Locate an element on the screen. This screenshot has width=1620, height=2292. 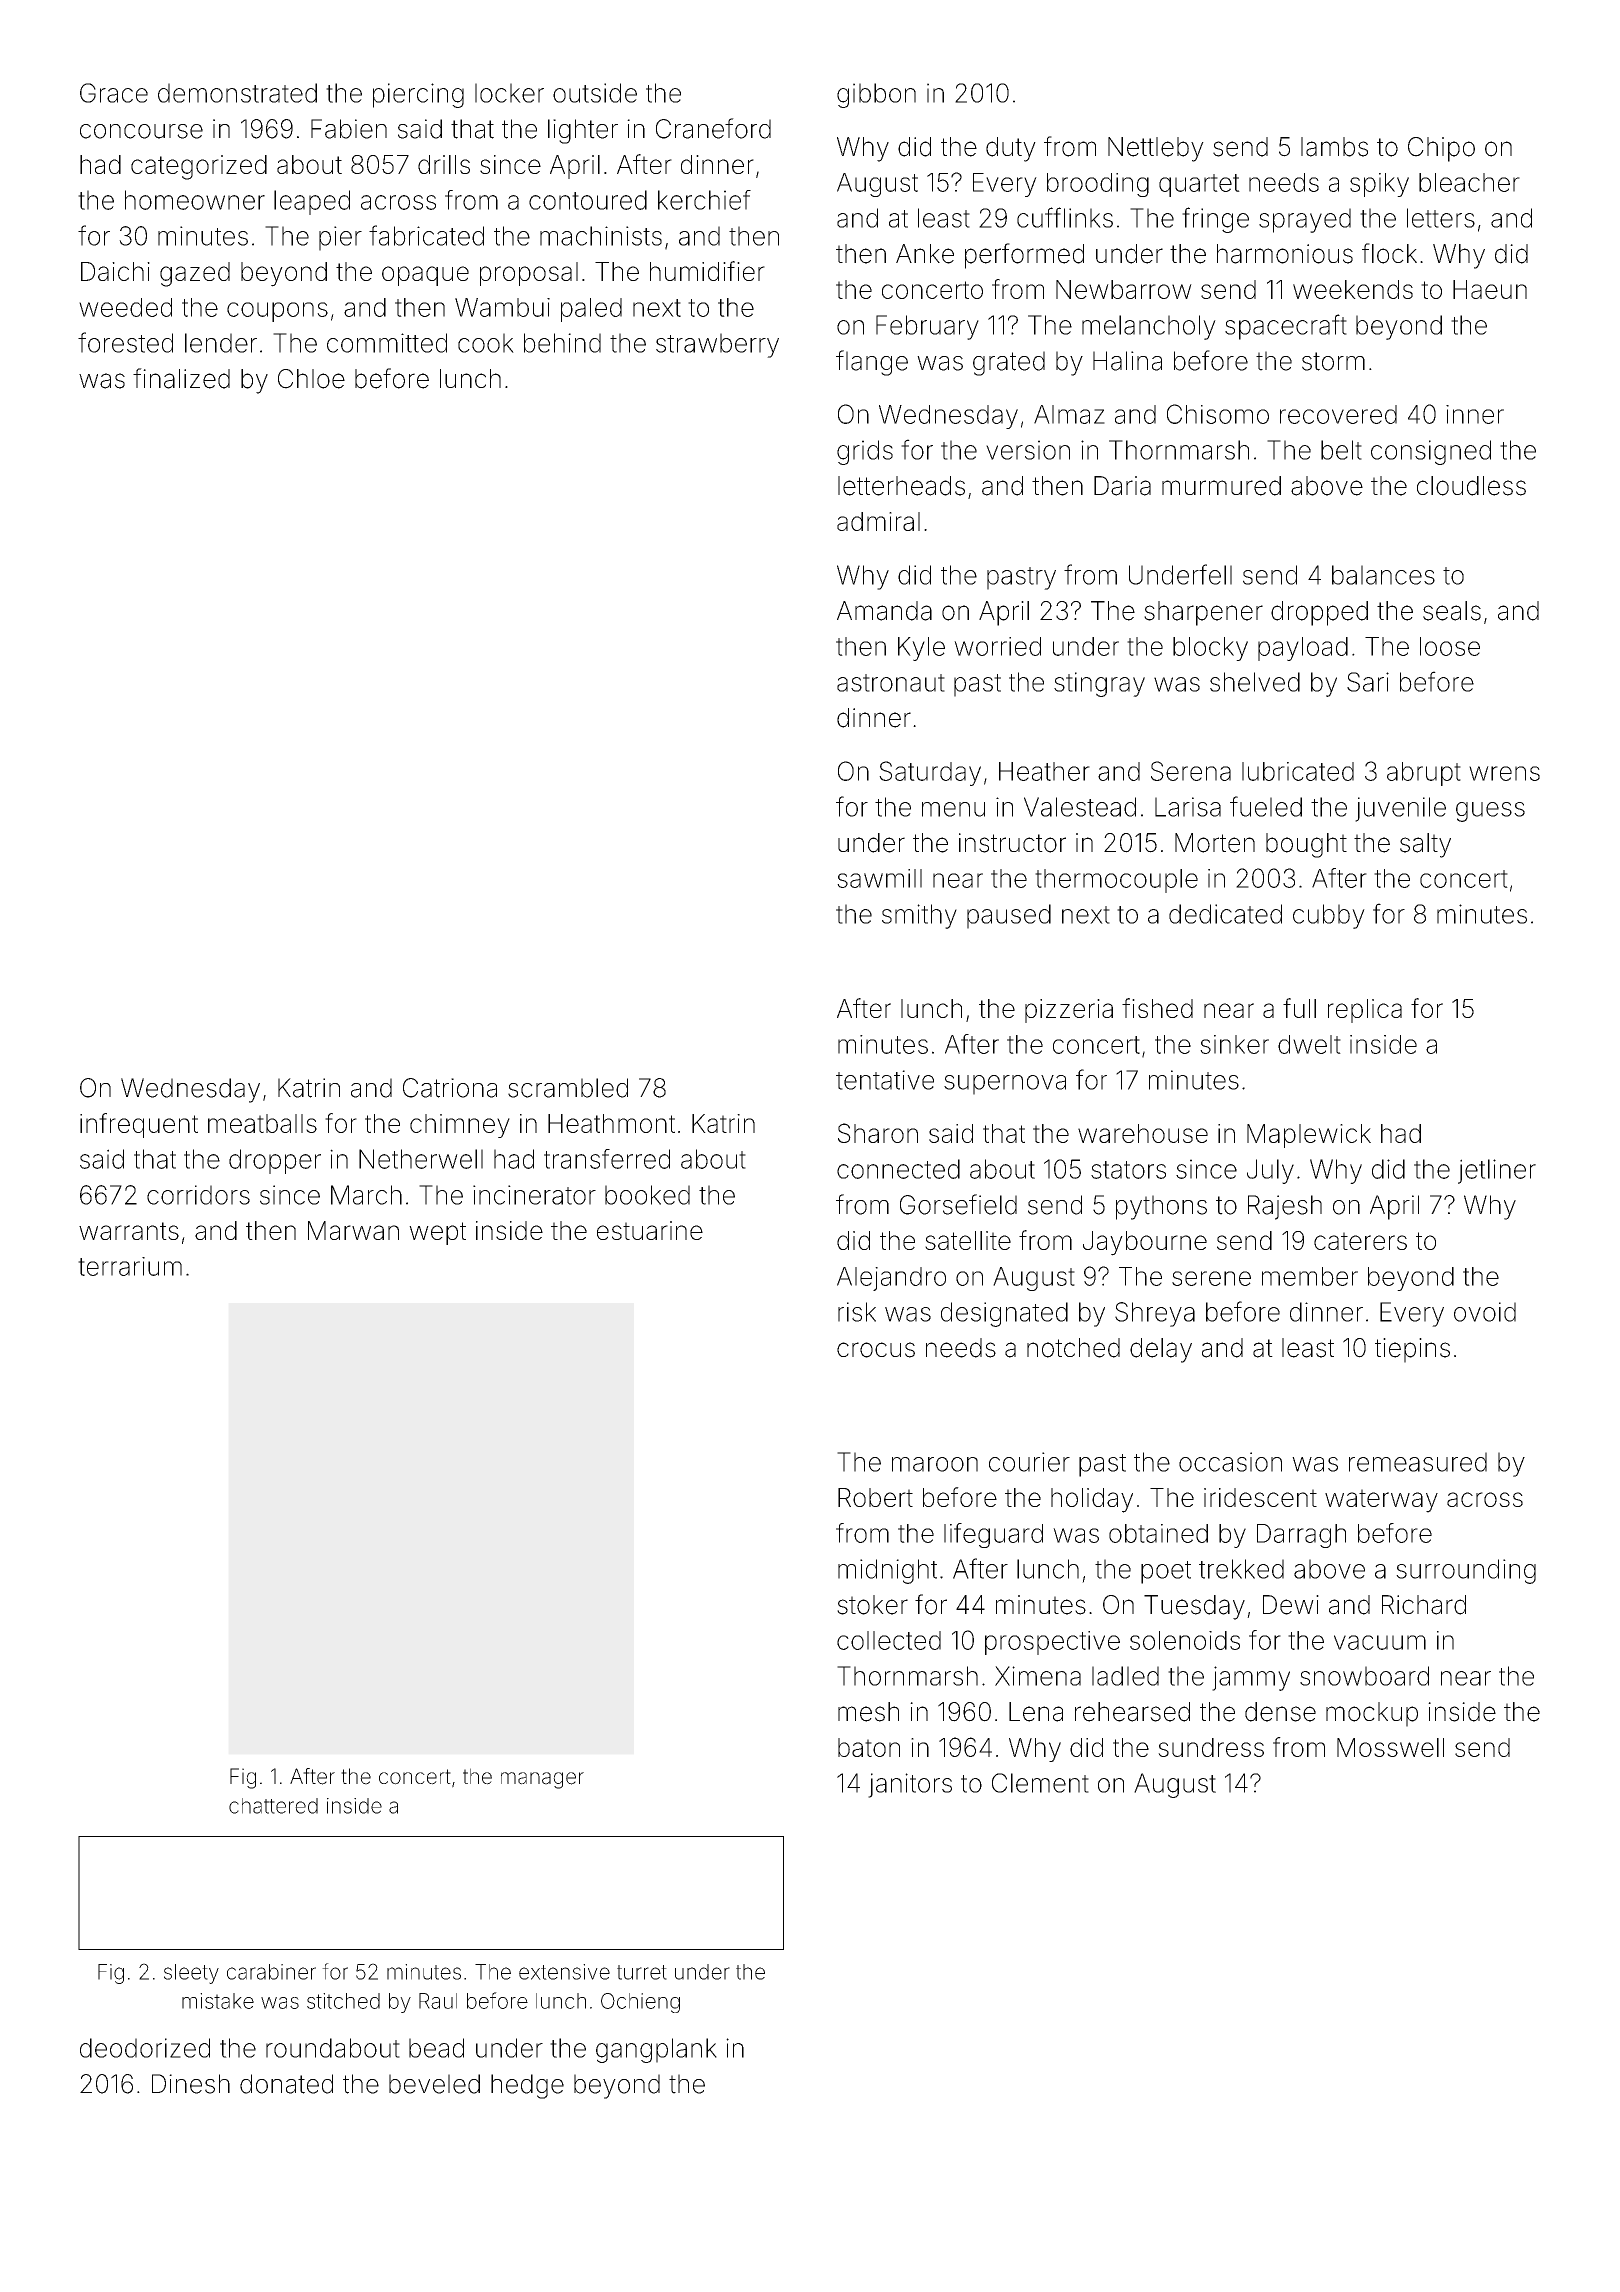
lambs is located at coordinates (1334, 147).
